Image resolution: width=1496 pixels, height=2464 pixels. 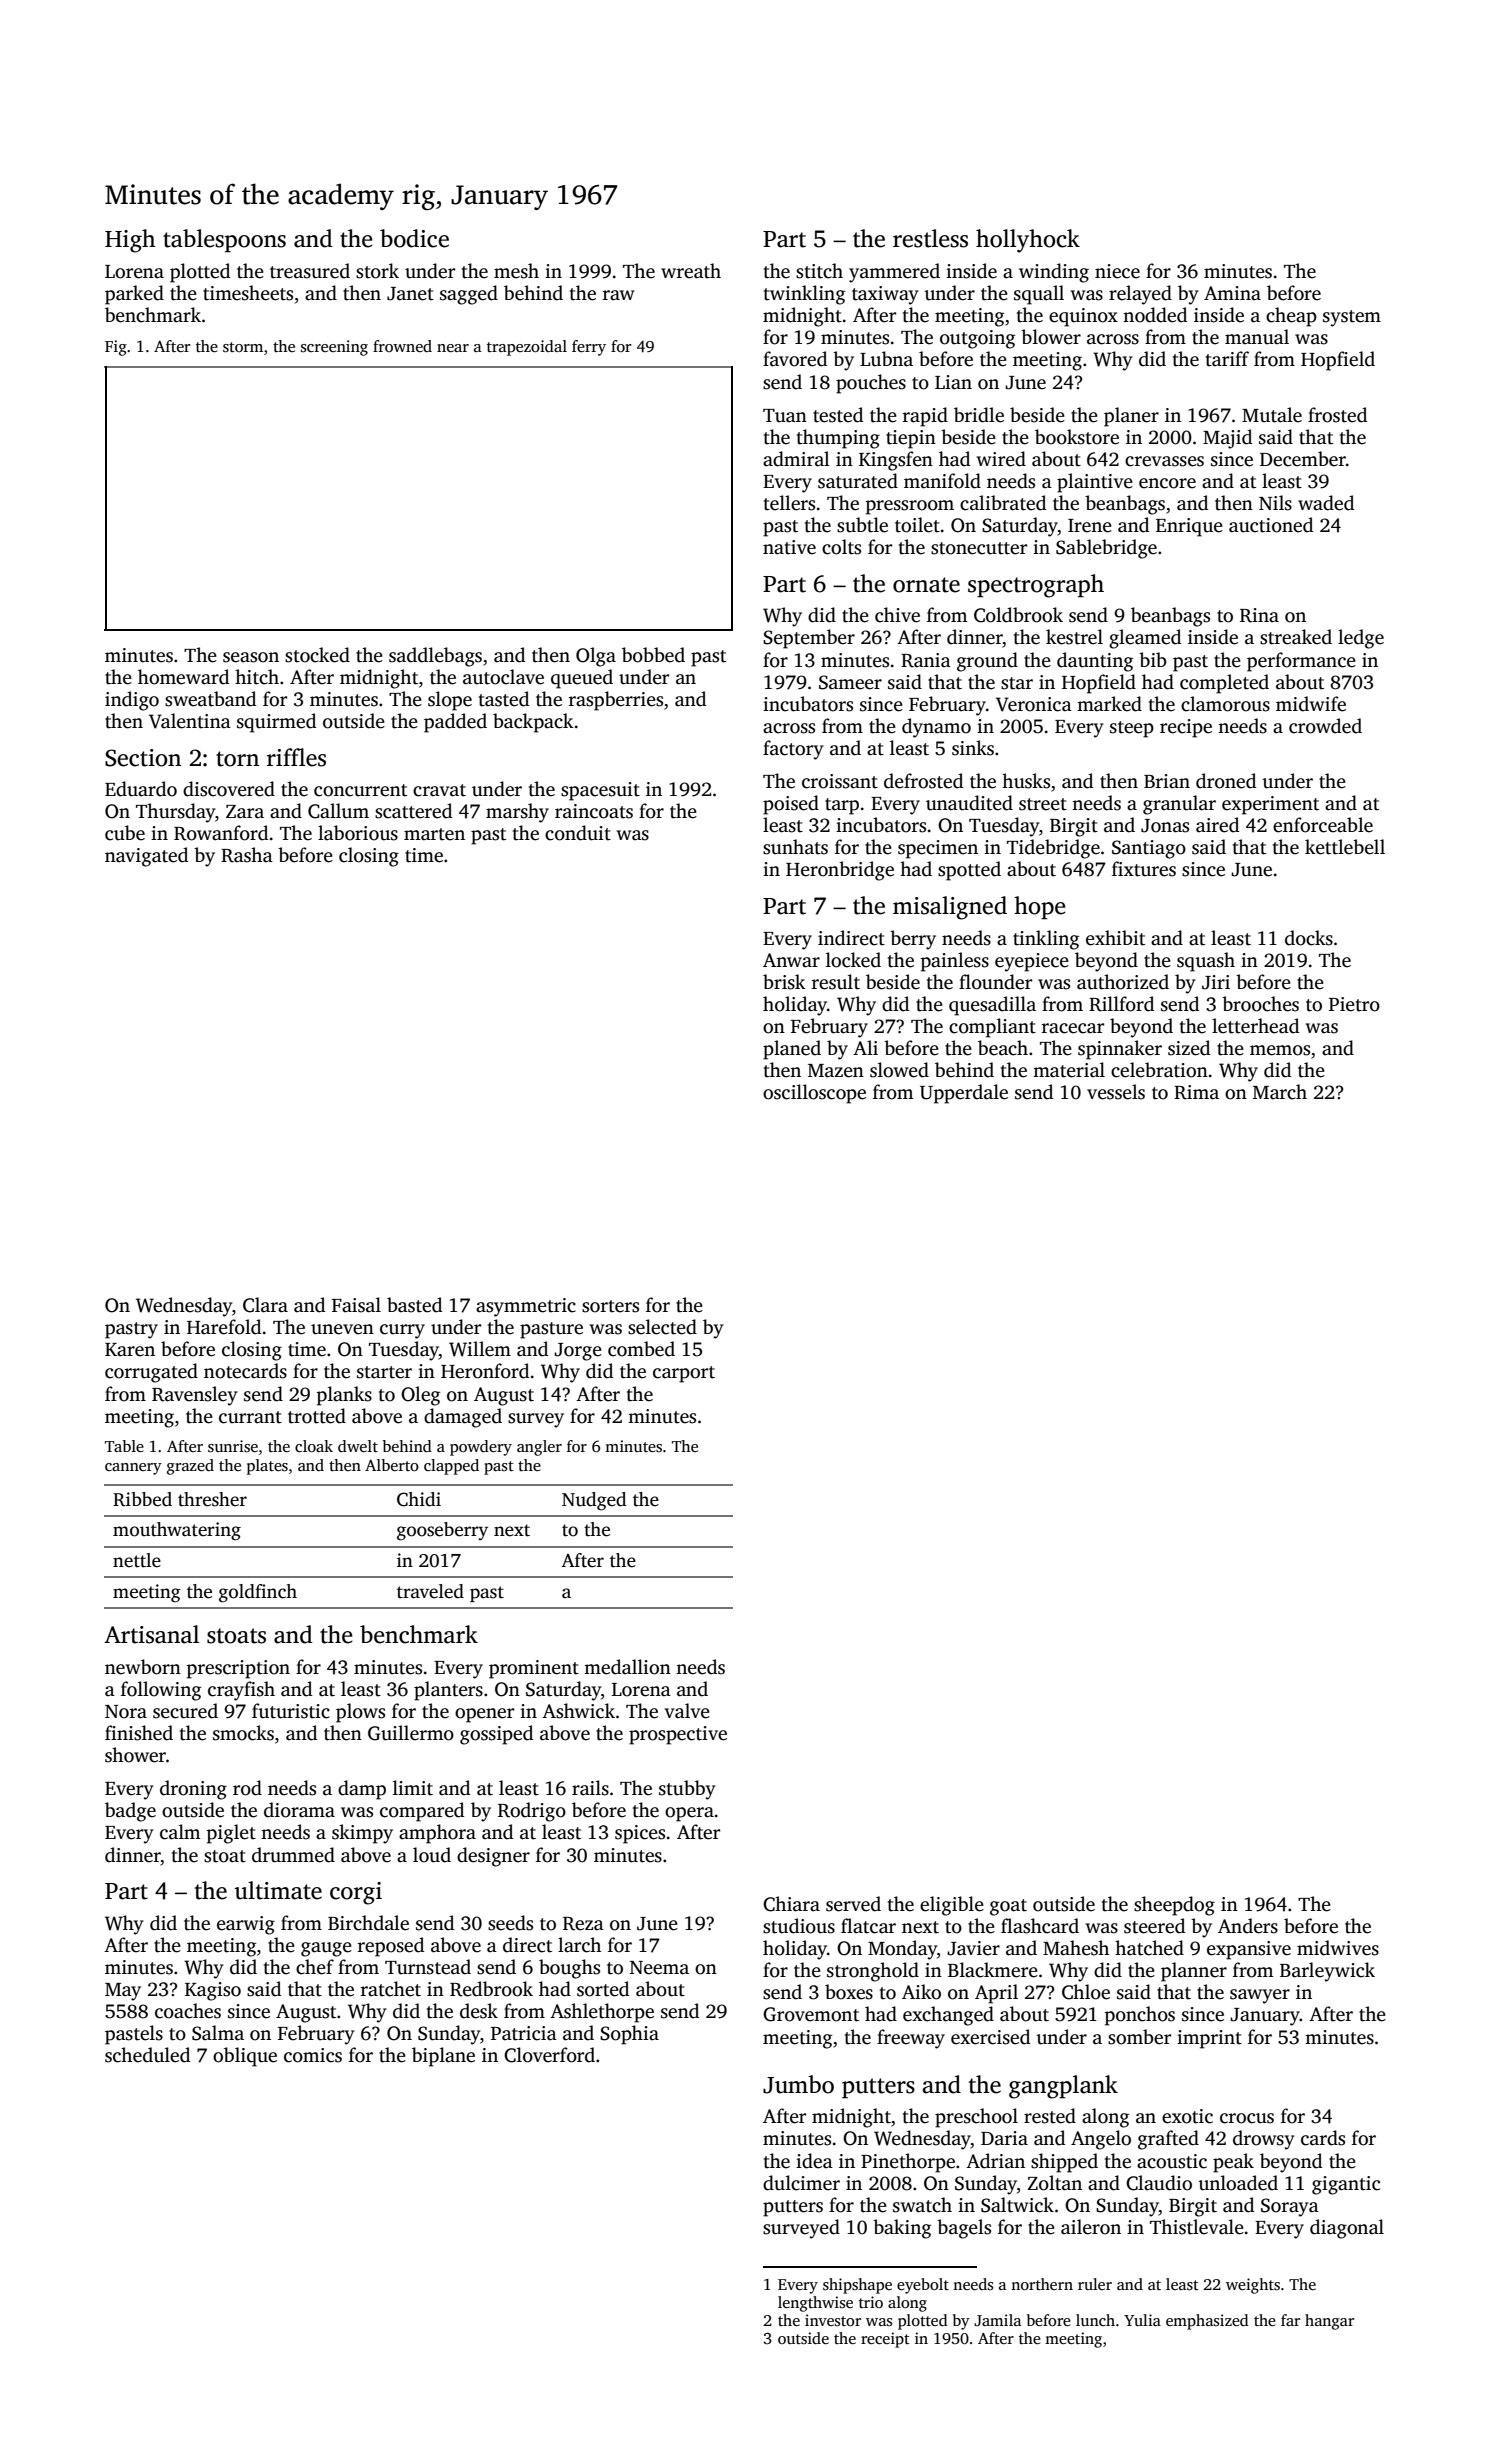 I want to click on restless, so click(x=930, y=238).
